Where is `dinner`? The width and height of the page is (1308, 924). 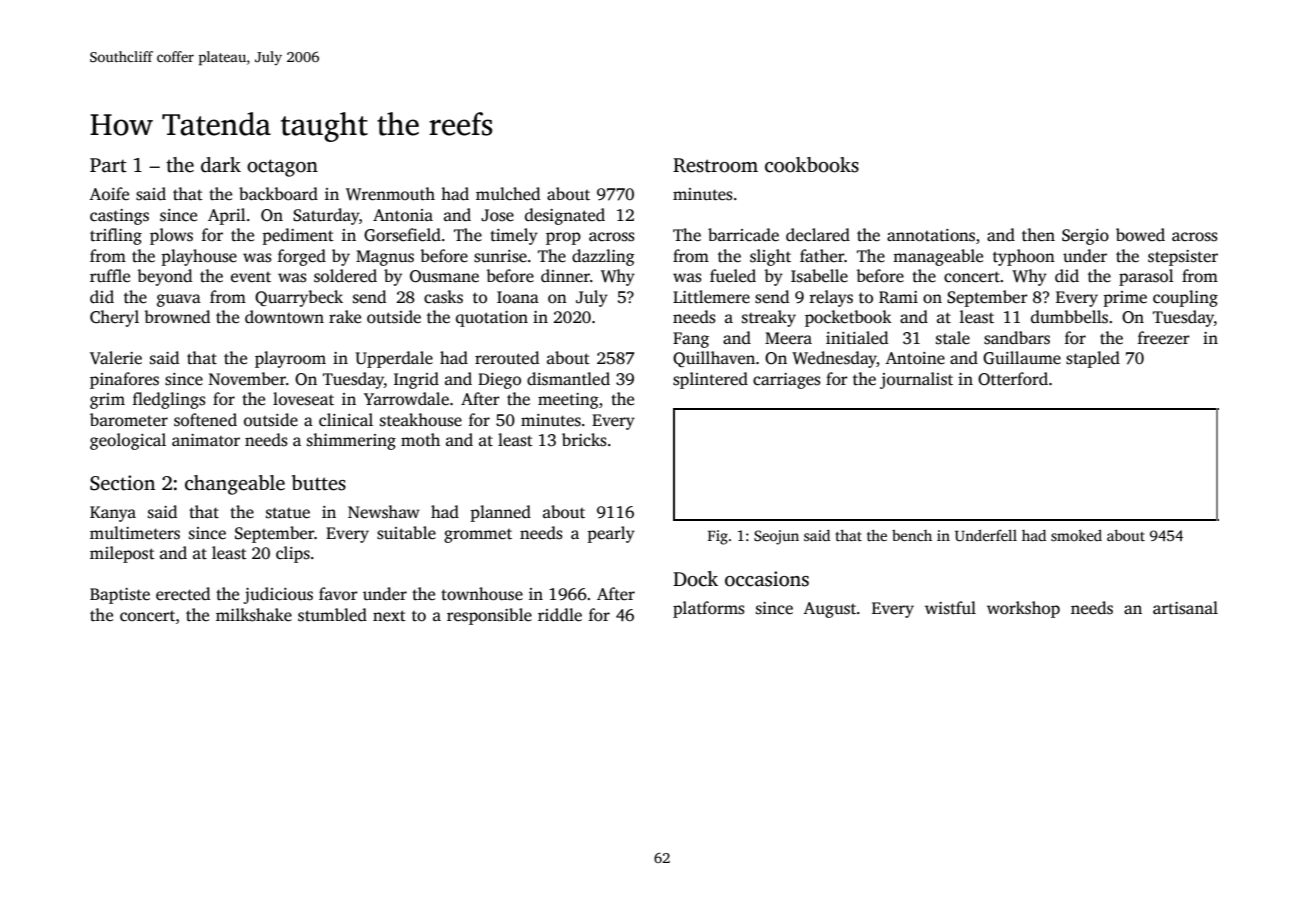 dinner is located at coordinates (565, 276).
